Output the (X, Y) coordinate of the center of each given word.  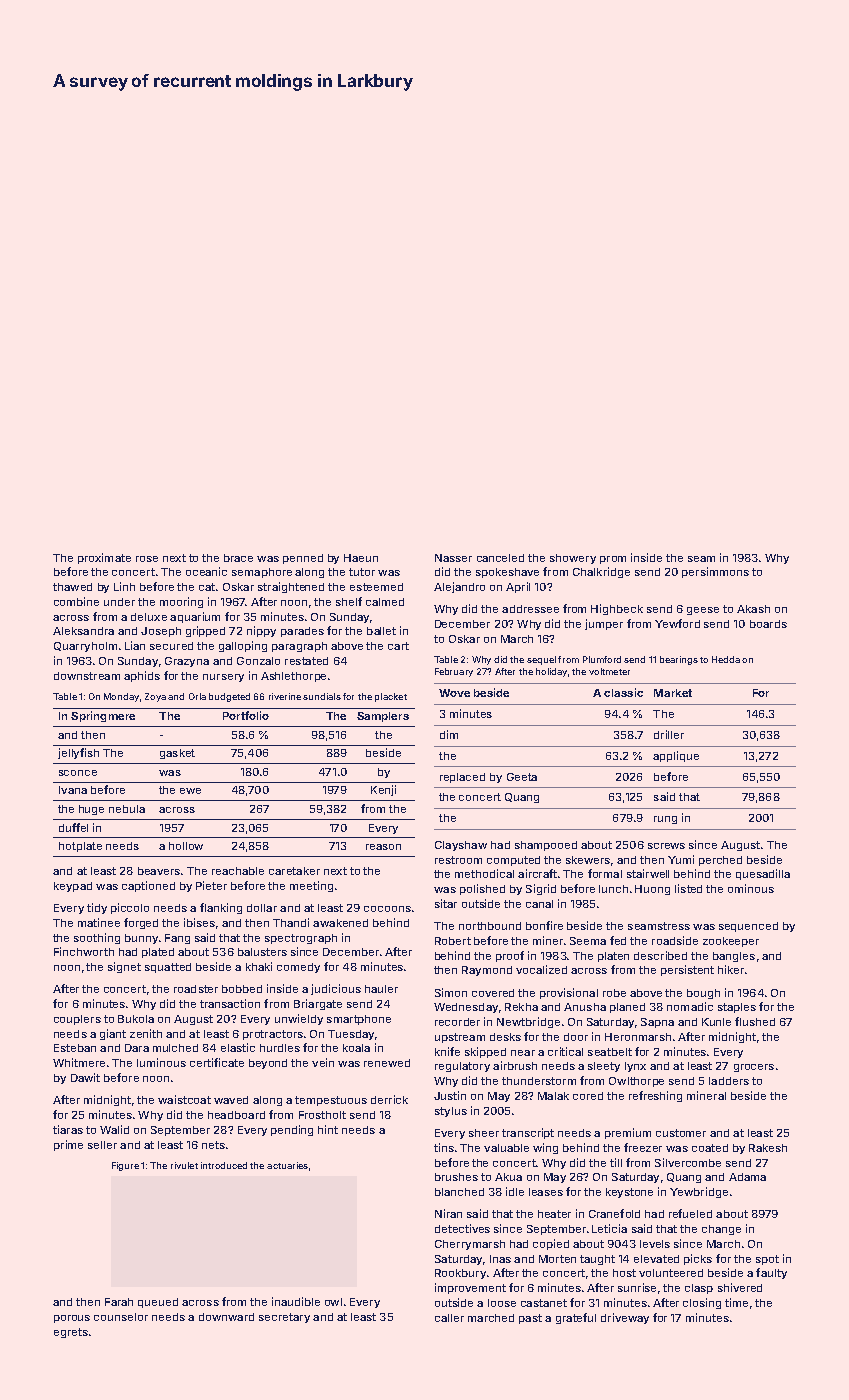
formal (605, 873)
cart (398, 646)
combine (76, 601)
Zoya (155, 697)
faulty (771, 1273)
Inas (500, 1259)
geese (703, 611)
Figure (125, 1166)
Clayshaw (461, 846)
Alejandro (459, 587)
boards (768, 624)
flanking (221, 908)
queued (158, 1303)
